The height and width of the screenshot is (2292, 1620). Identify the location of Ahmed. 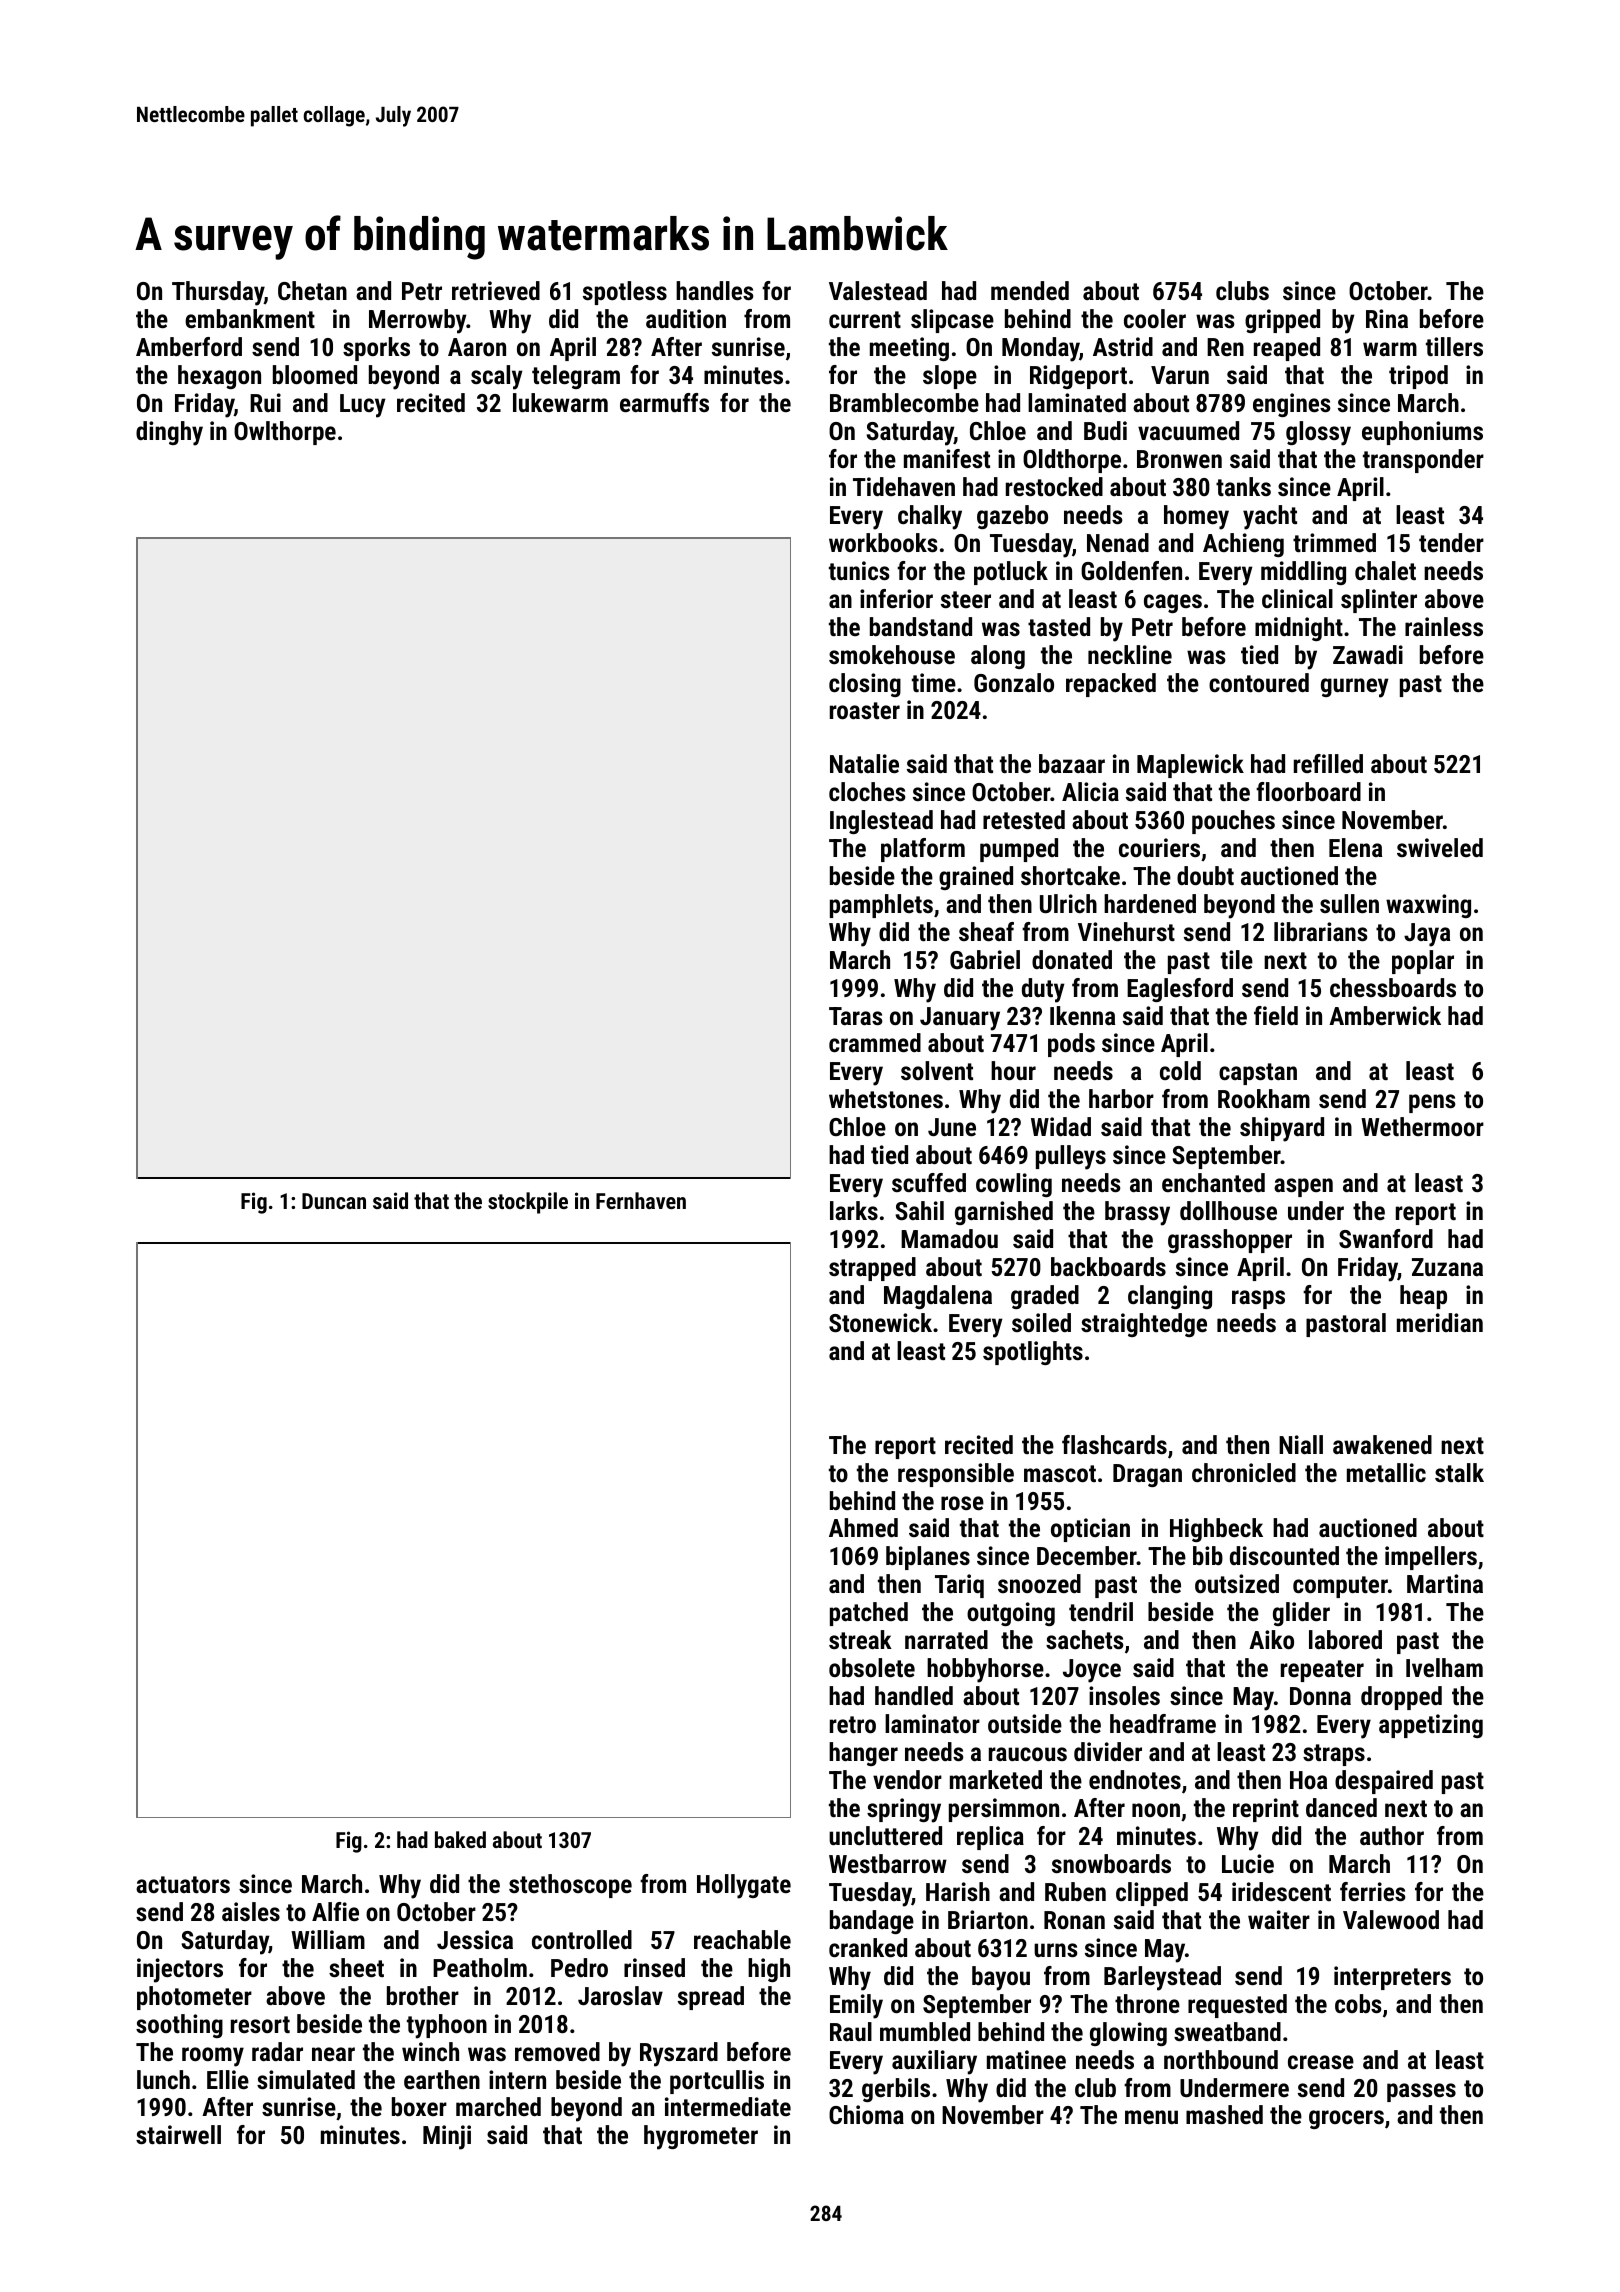
(863, 1527).
